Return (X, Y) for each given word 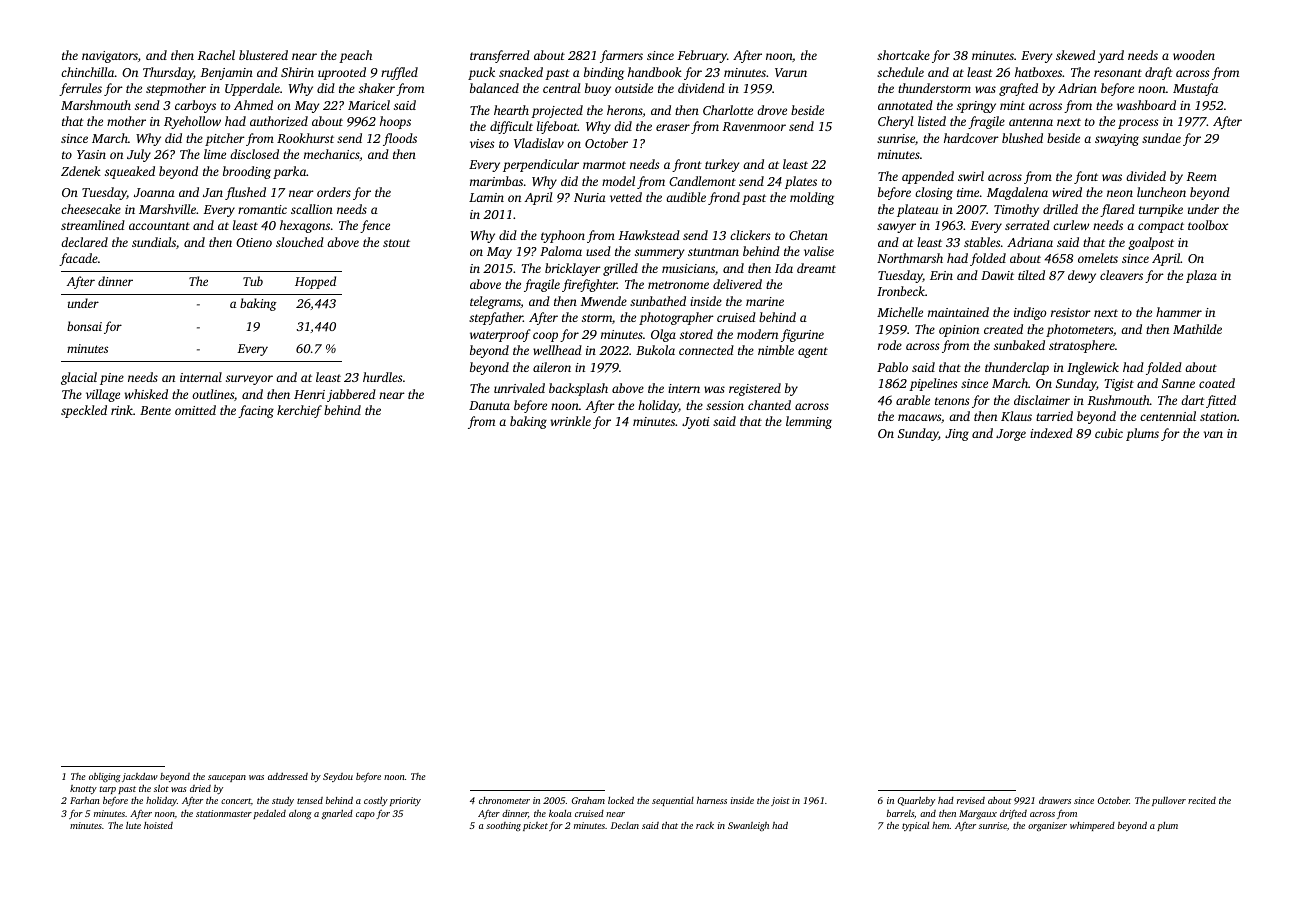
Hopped (315, 282)
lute (133, 825)
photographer (676, 318)
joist (780, 801)
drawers (1055, 800)
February (702, 56)
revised (971, 800)
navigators (110, 57)
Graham (588, 800)
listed (932, 121)
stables (982, 242)
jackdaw (140, 777)
